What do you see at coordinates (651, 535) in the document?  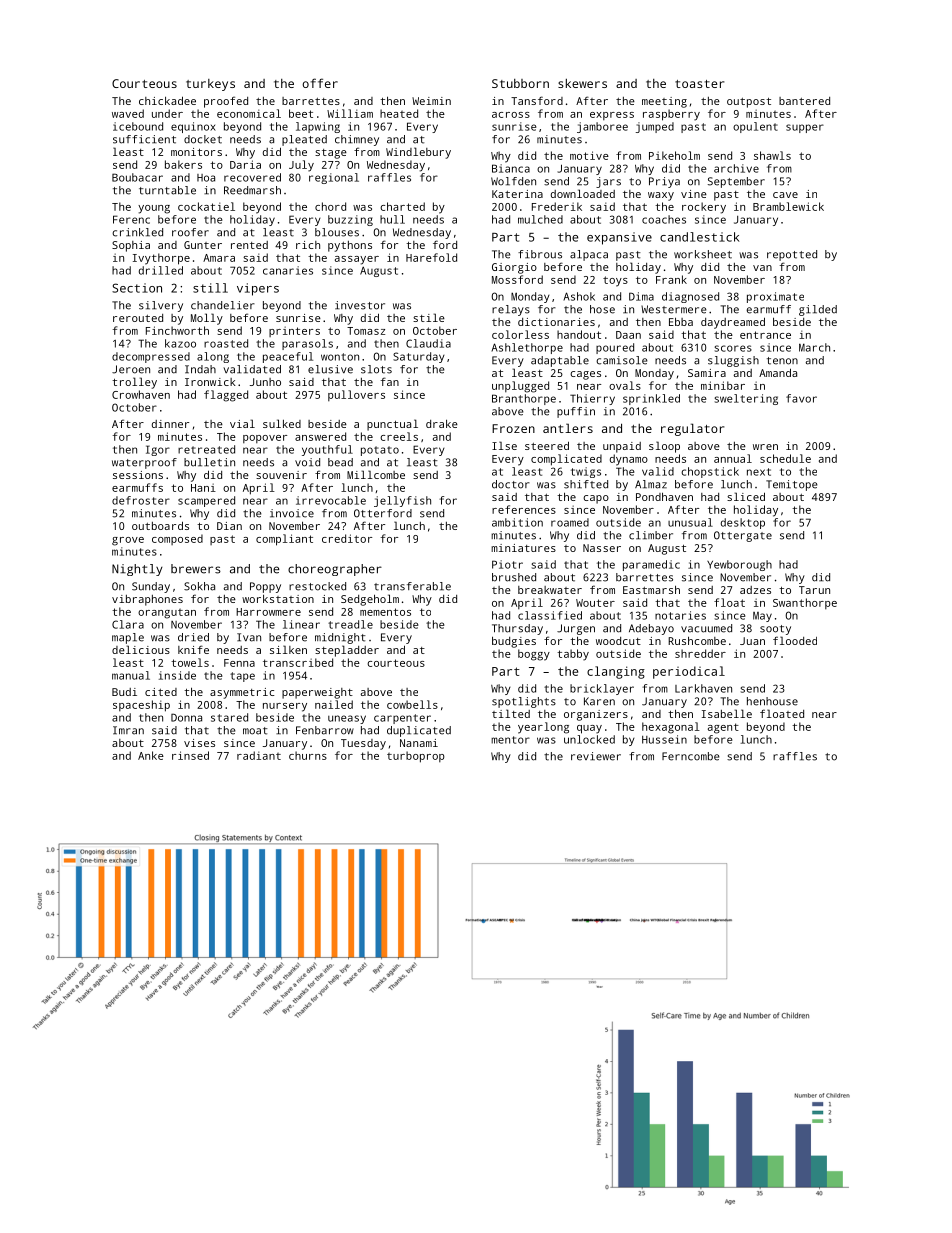 I see `climber` at bounding box center [651, 535].
